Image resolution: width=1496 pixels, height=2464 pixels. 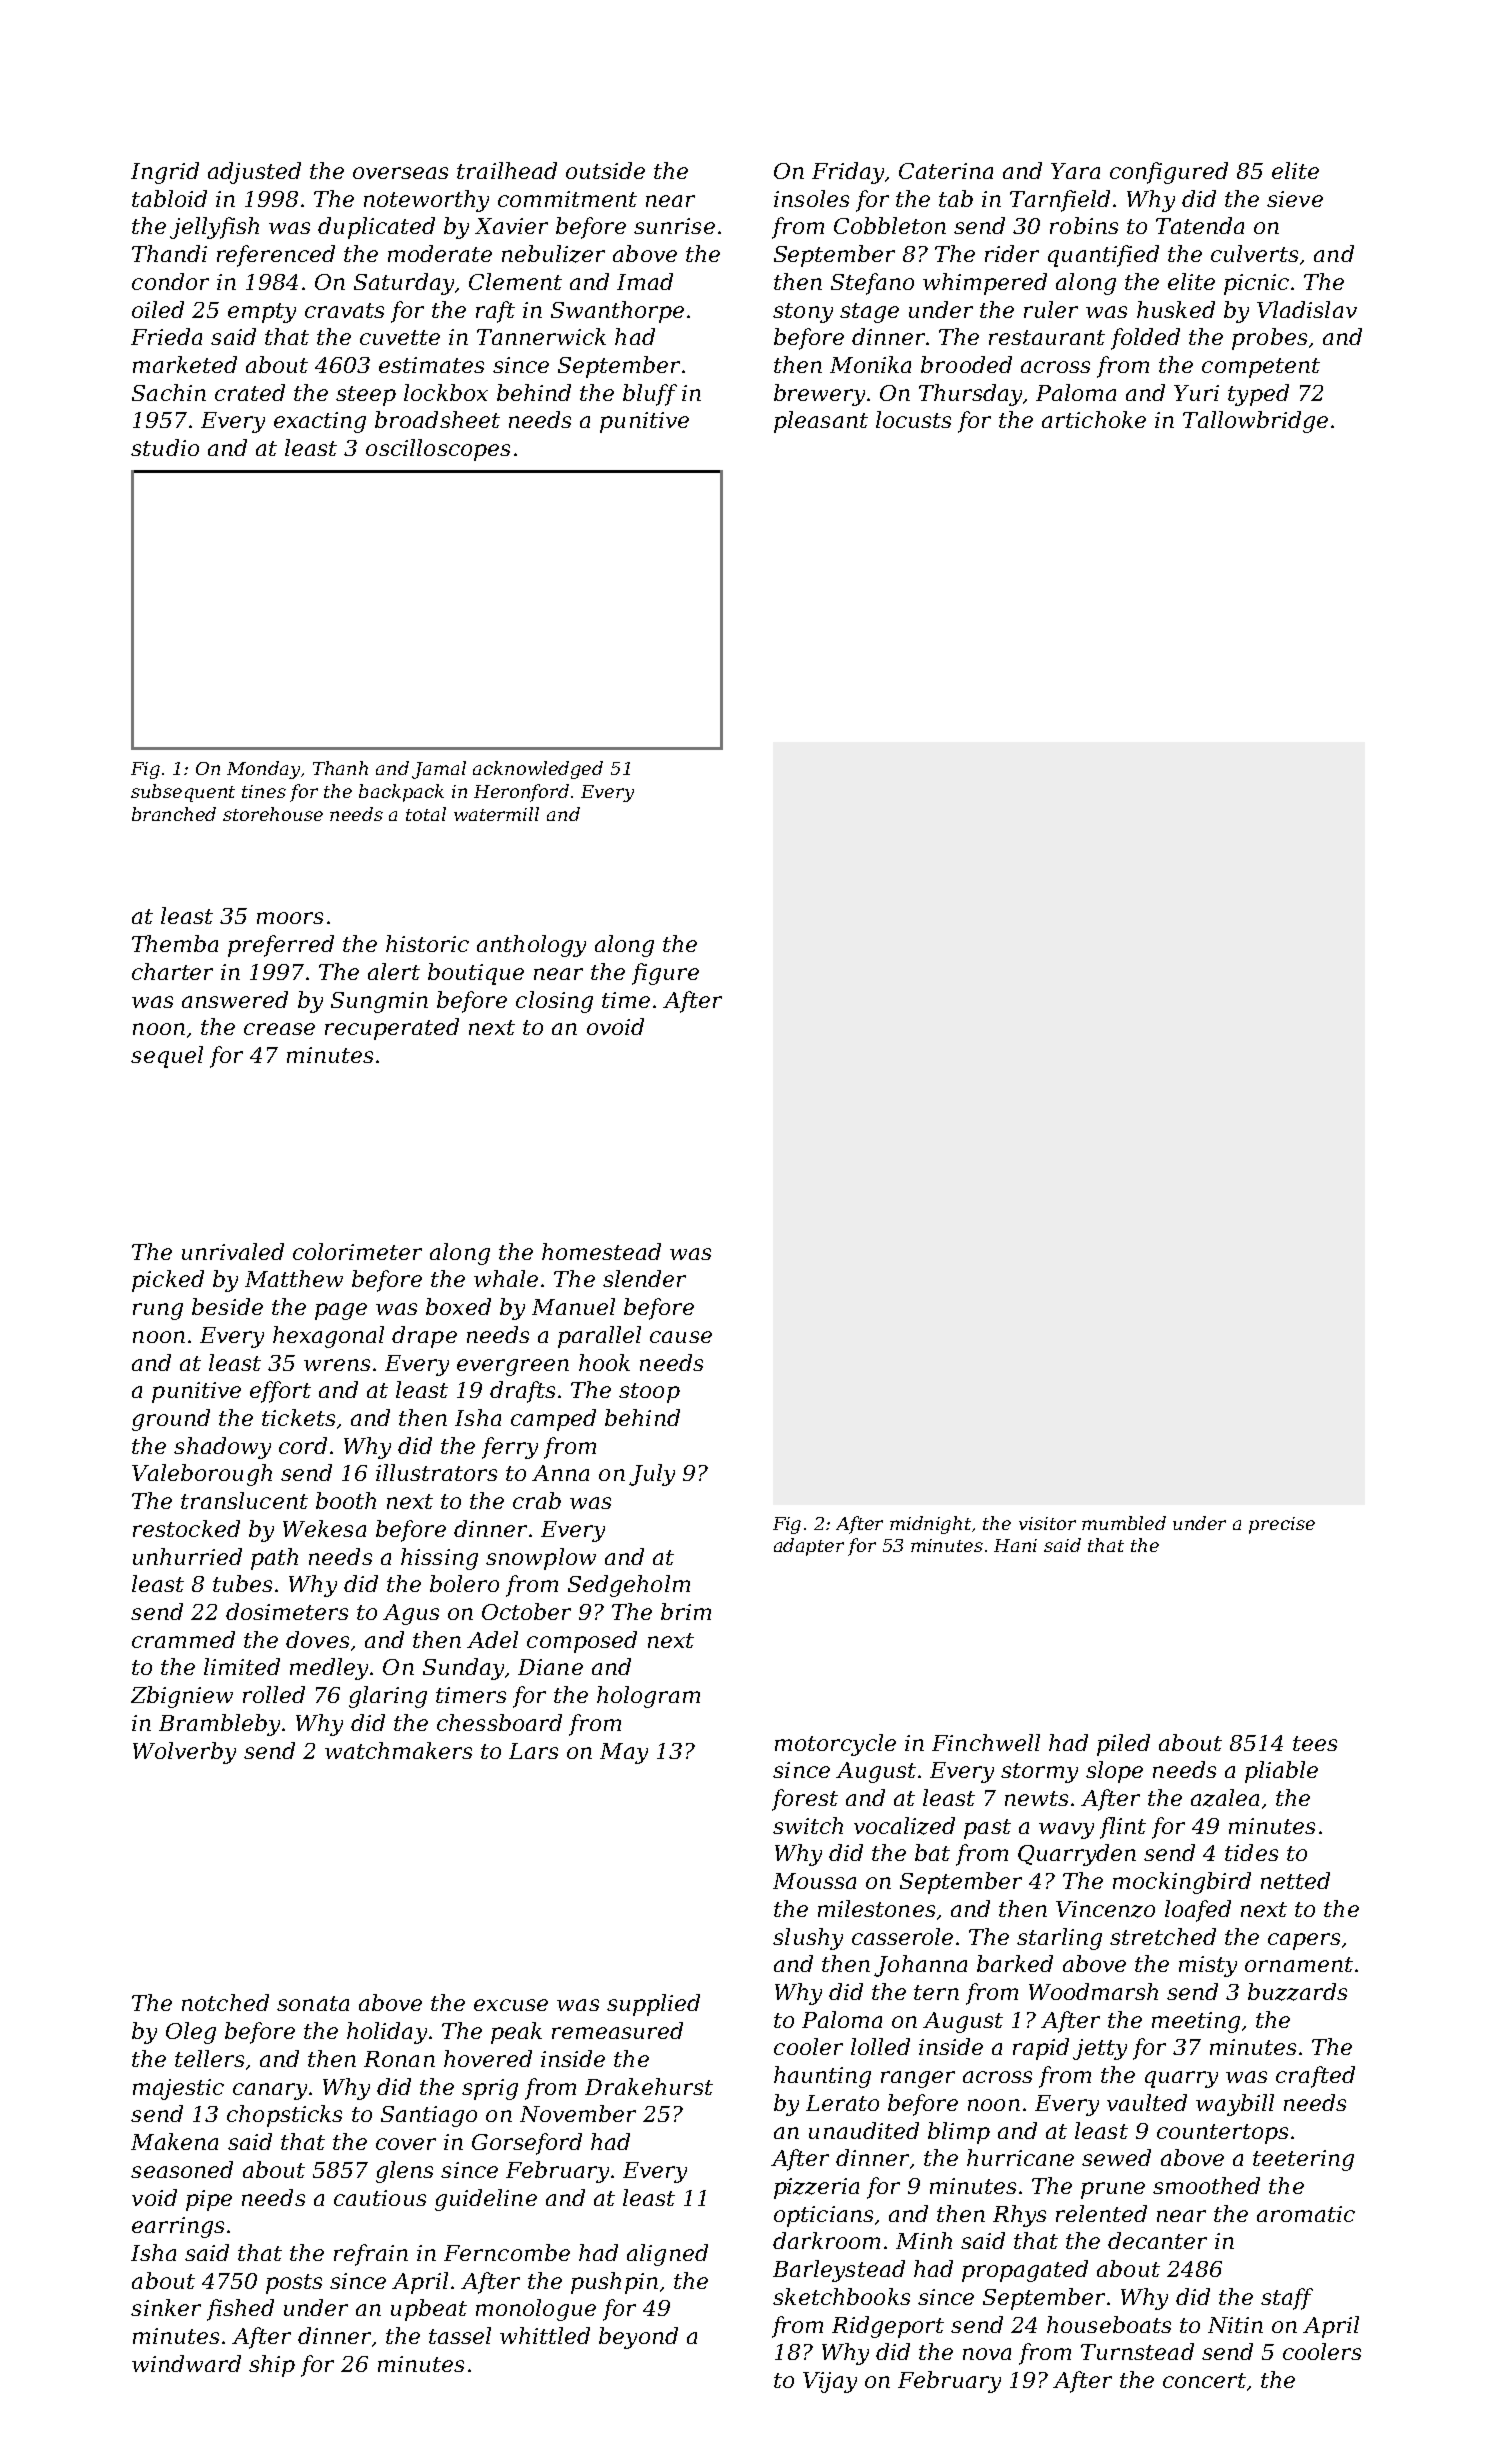 What do you see at coordinates (171, 1420) in the screenshot?
I see `ground` at bounding box center [171, 1420].
